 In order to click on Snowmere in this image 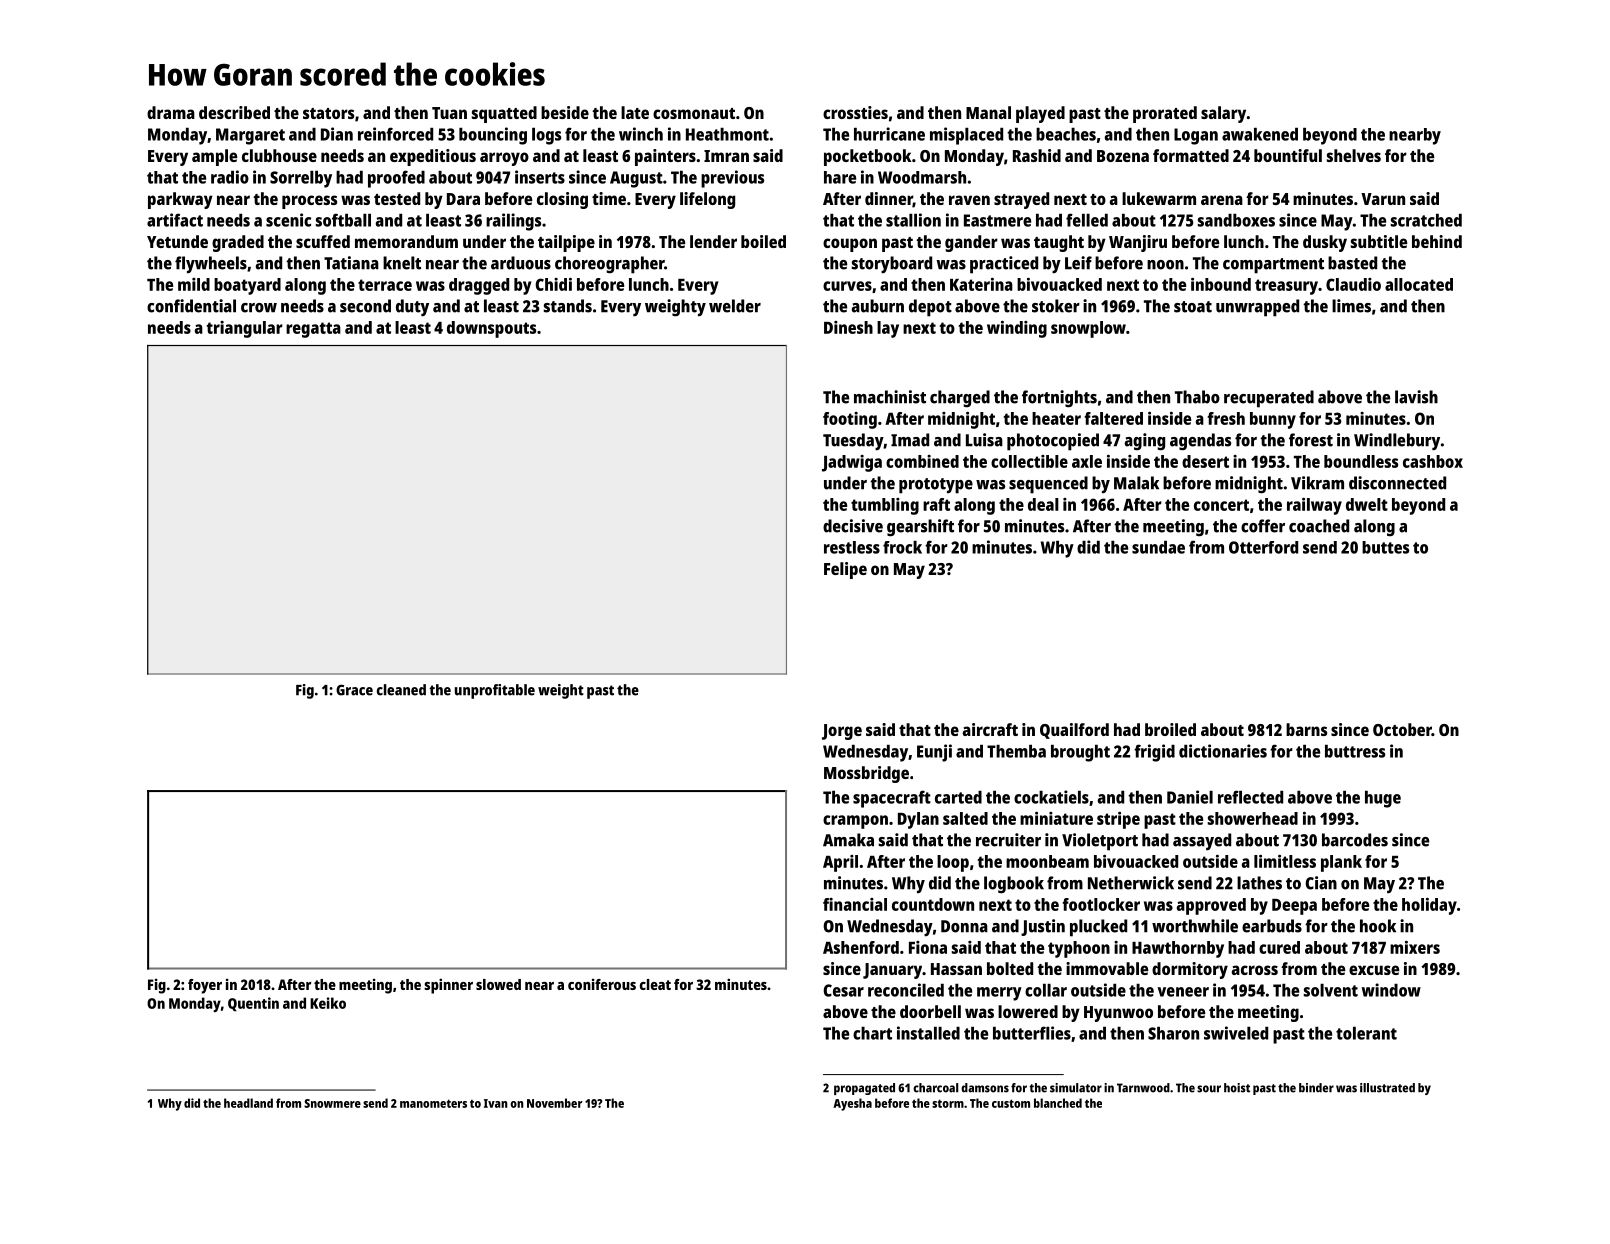, I will do `click(332, 1103)`.
